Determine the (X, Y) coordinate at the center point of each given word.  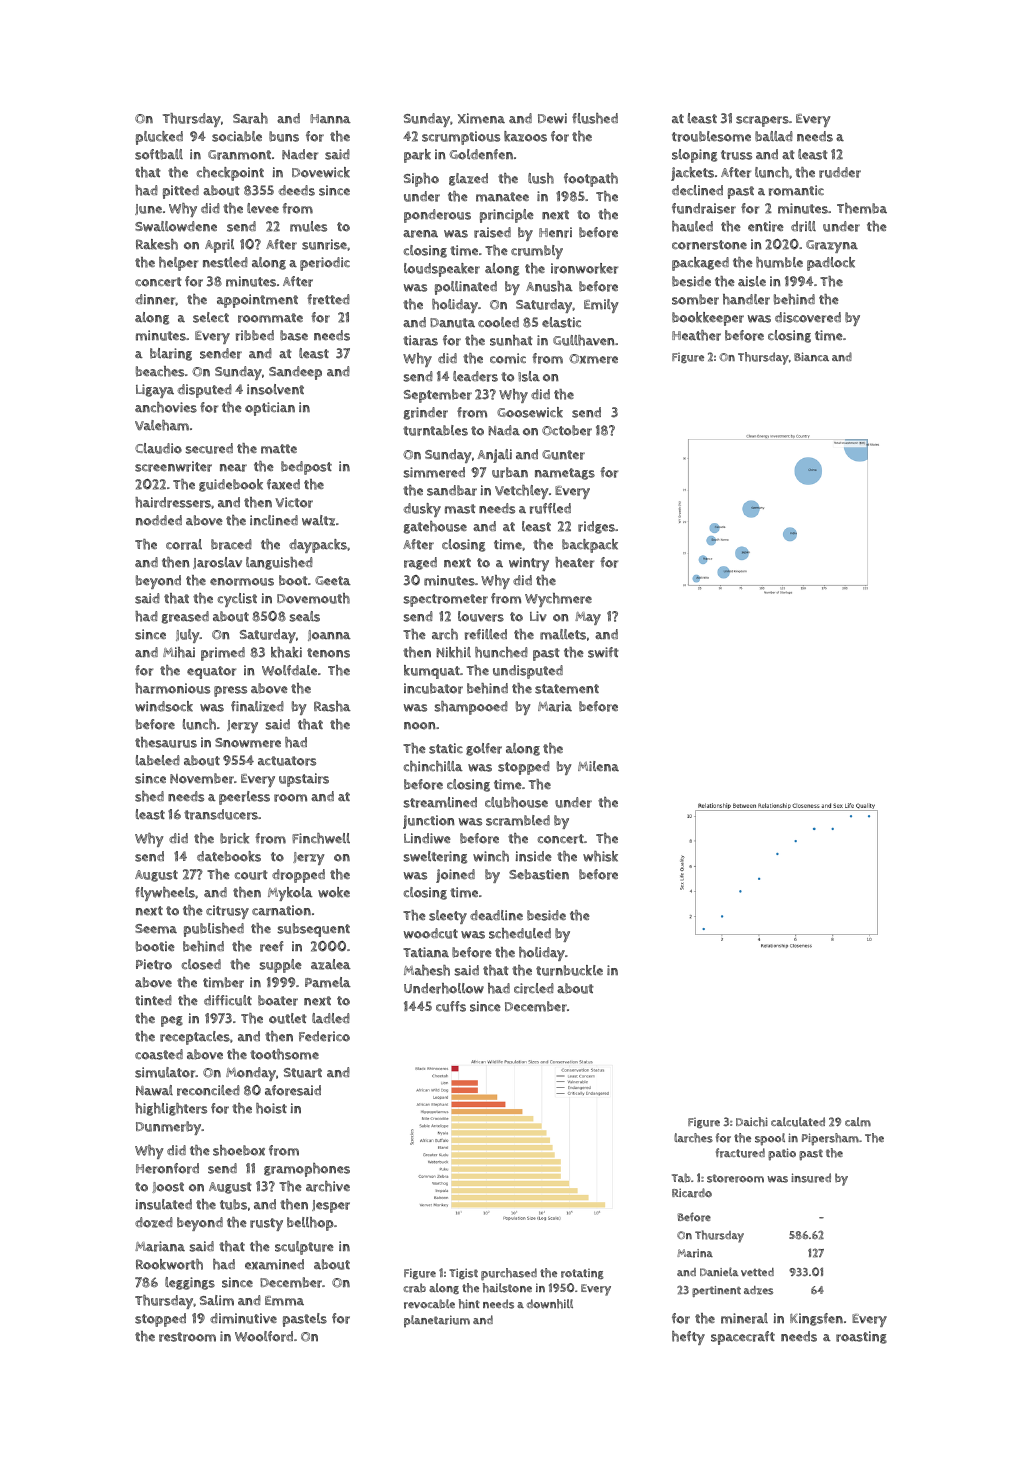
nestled (225, 262)
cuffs (451, 1006)
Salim (217, 1300)
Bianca (811, 356)
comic (508, 358)
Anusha (549, 286)
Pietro (154, 964)
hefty (688, 1338)
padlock (831, 264)
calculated (798, 1122)
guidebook (231, 485)
